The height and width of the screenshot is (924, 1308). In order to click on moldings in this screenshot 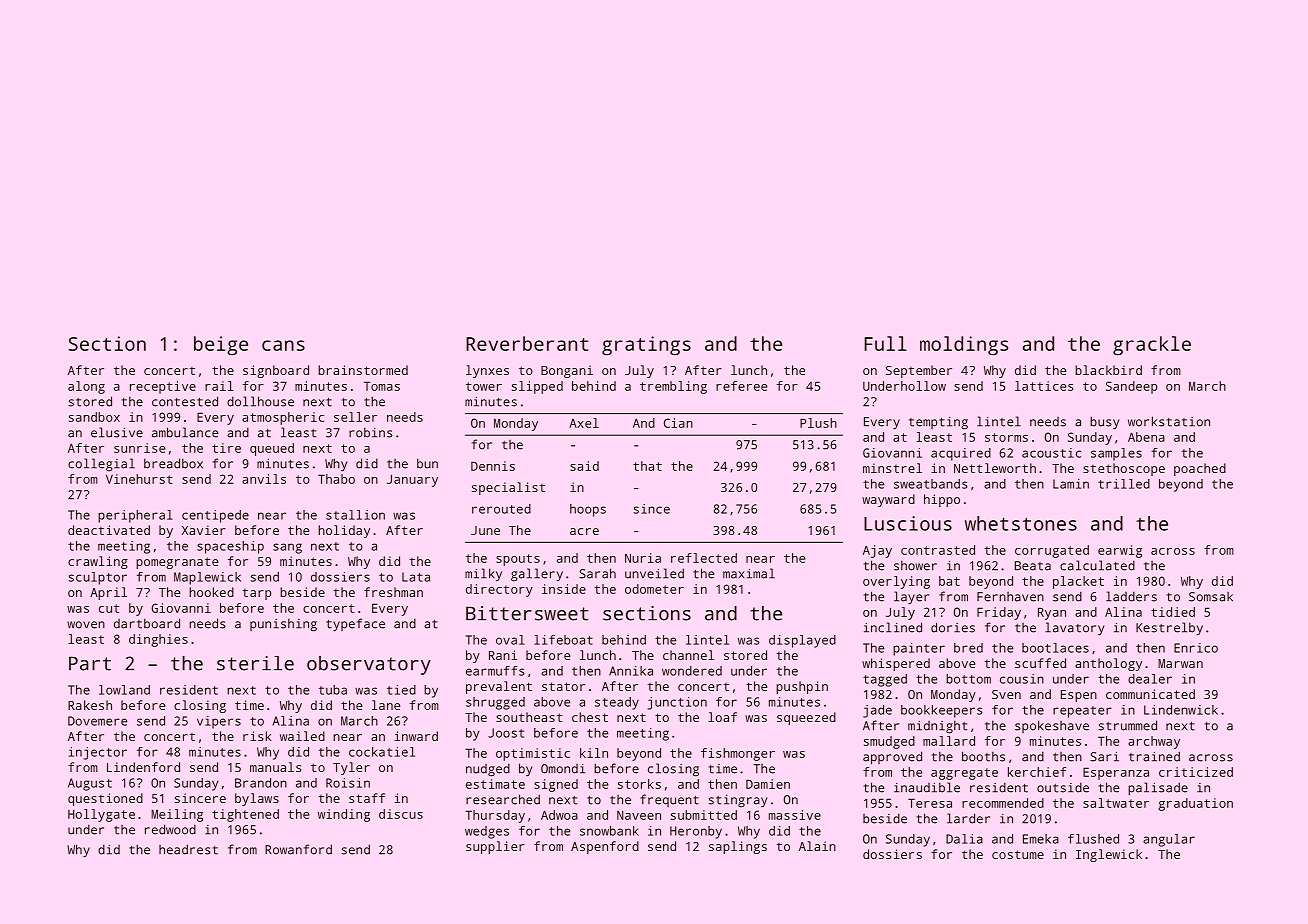, I will do `click(964, 346)`.
